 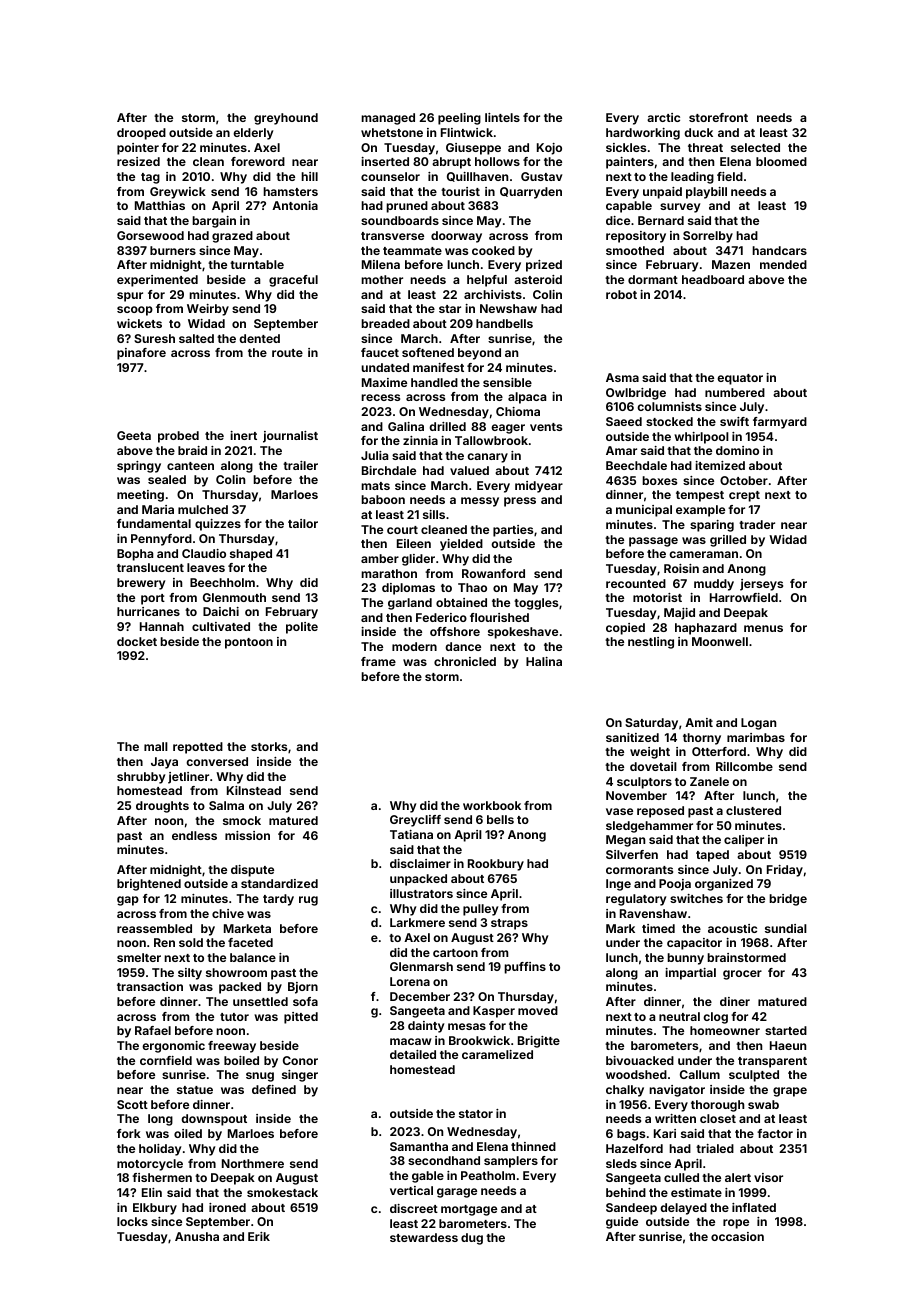 What do you see at coordinates (302, 628) in the screenshot?
I see `polite` at bounding box center [302, 628].
